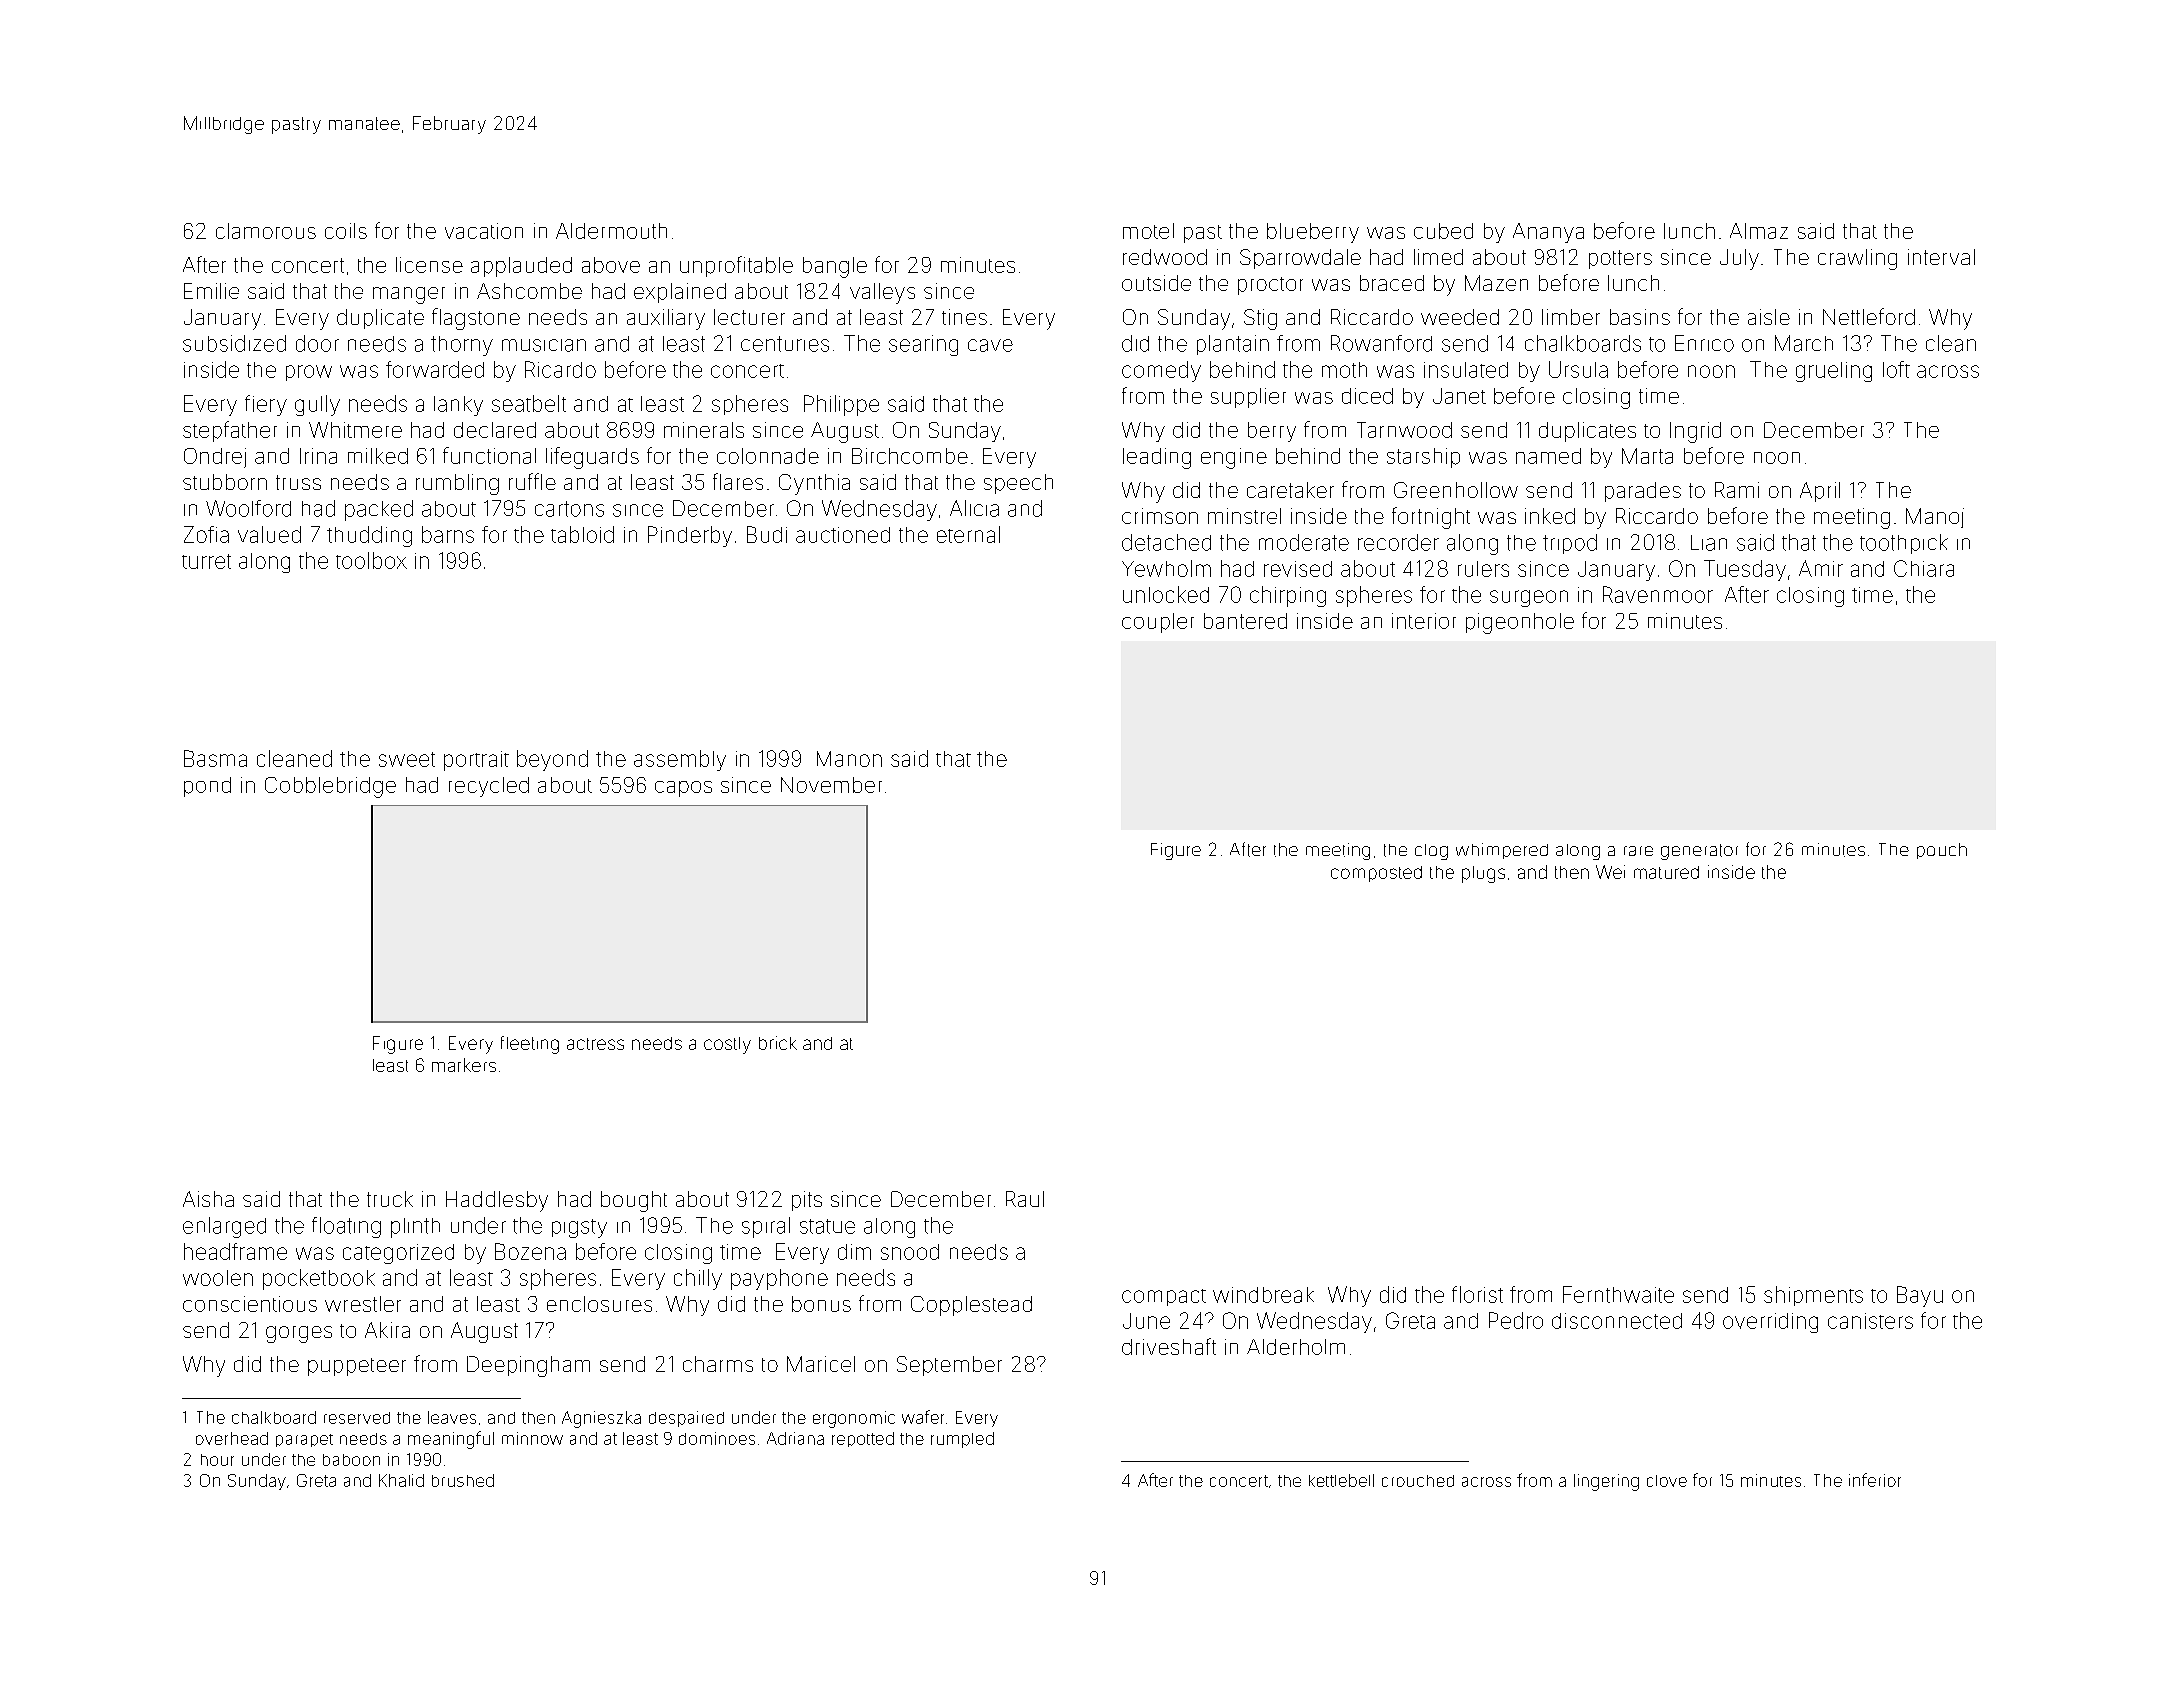 Image resolution: width=2178 pixels, height=1683 pixels. What do you see at coordinates (1376, 874) in the screenshot?
I see `composted` at bounding box center [1376, 874].
